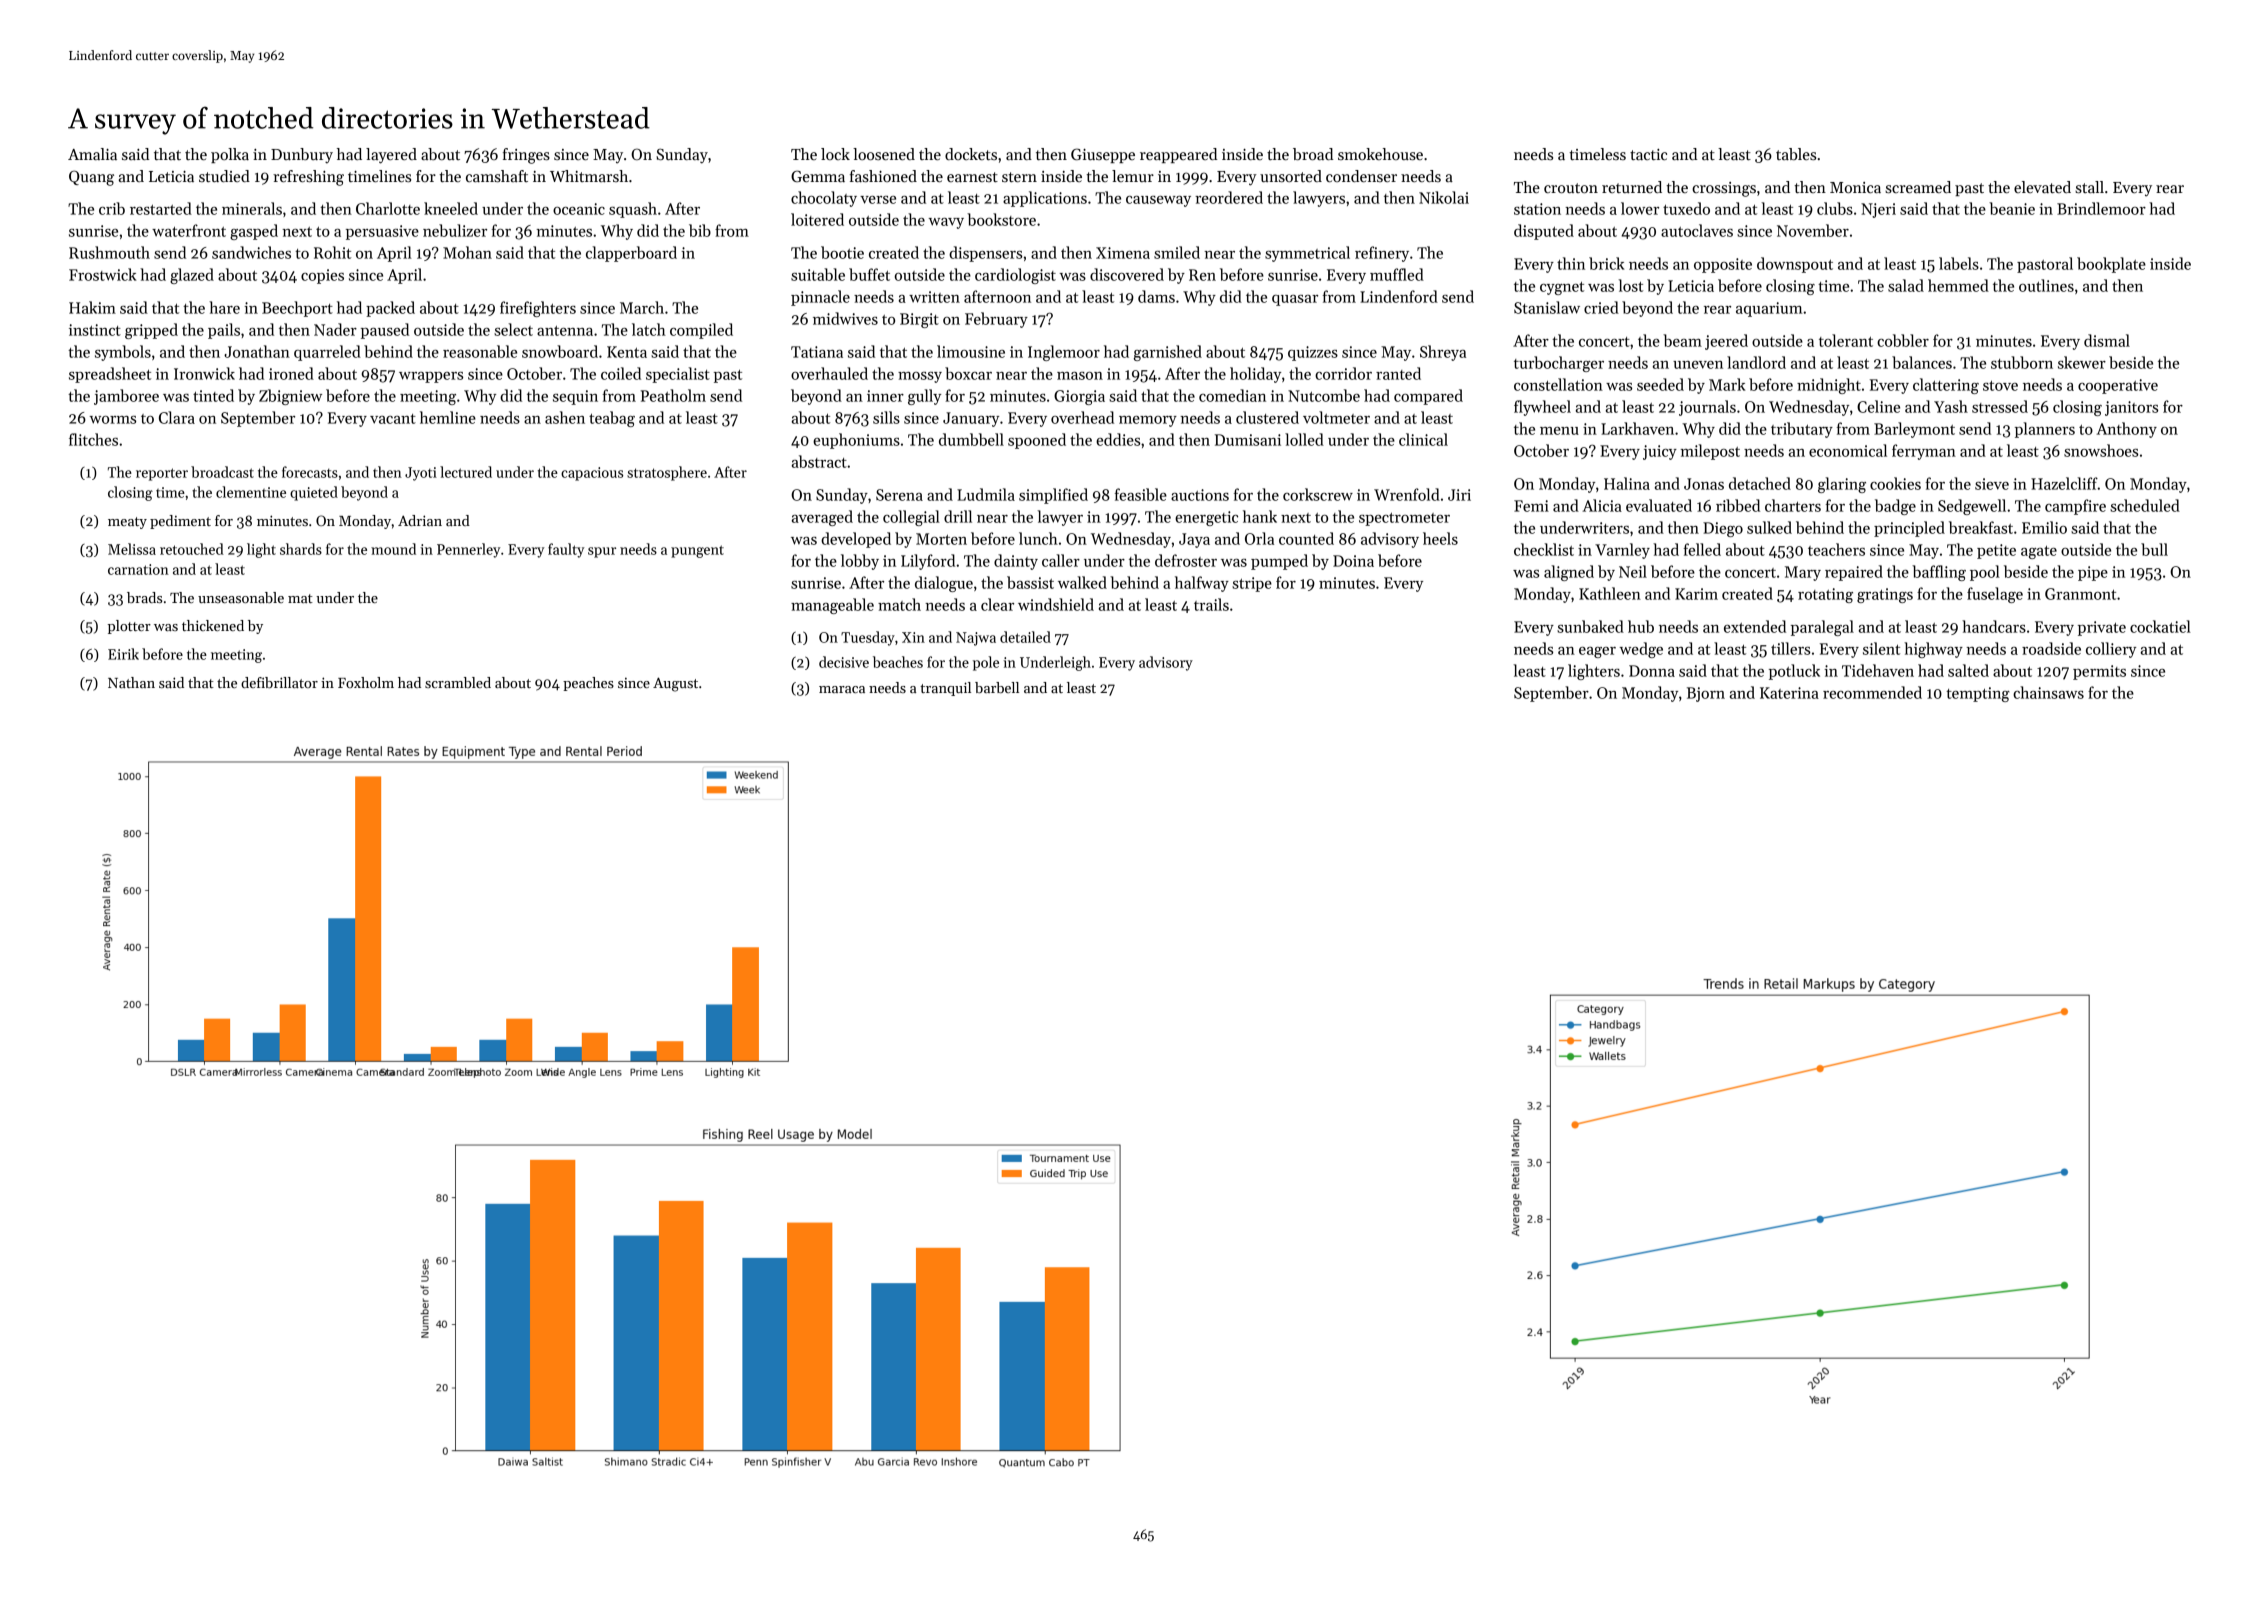 The image size is (2266, 1603). What do you see at coordinates (971, 154) in the screenshot?
I see `dockets` at bounding box center [971, 154].
